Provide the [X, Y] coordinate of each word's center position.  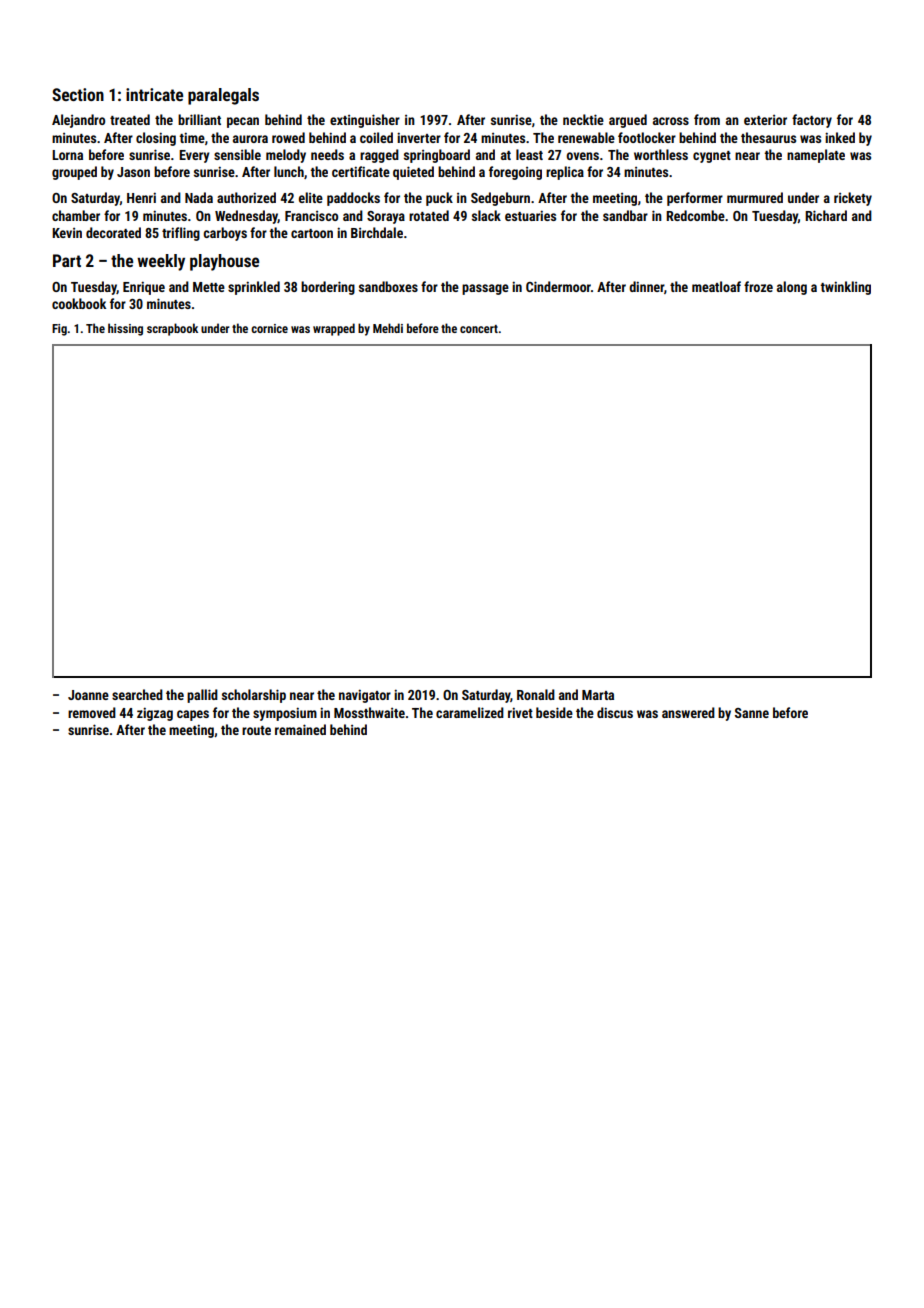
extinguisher [365, 121]
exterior [765, 120]
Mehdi [388, 328]
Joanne [88, 695]
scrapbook [172, 329]
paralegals [223, 96]
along [792, 288]
